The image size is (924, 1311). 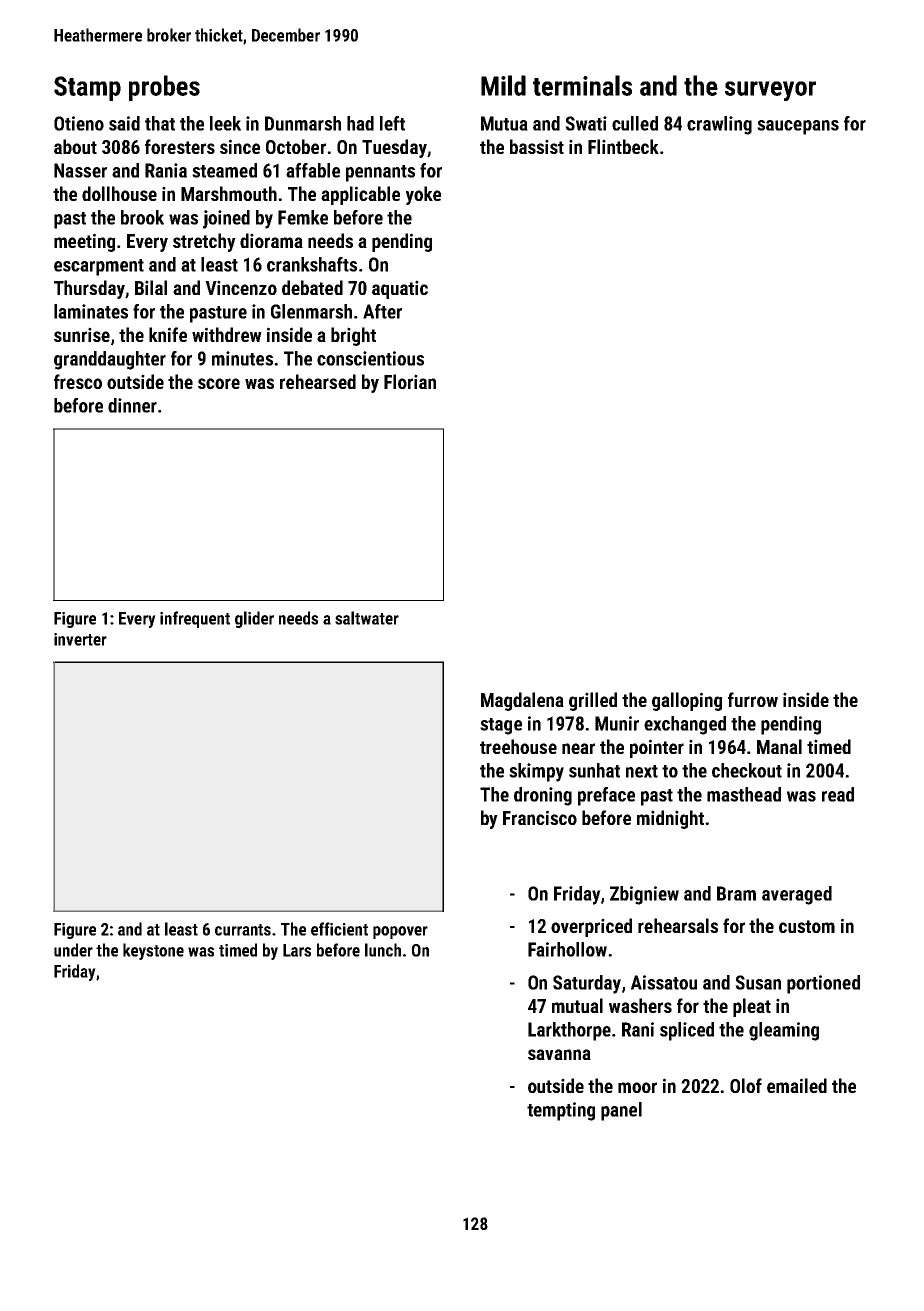 What do you see at coordinates (664, 982) in the document?
I see `Aissatou` at bounding box center [664, 982].
